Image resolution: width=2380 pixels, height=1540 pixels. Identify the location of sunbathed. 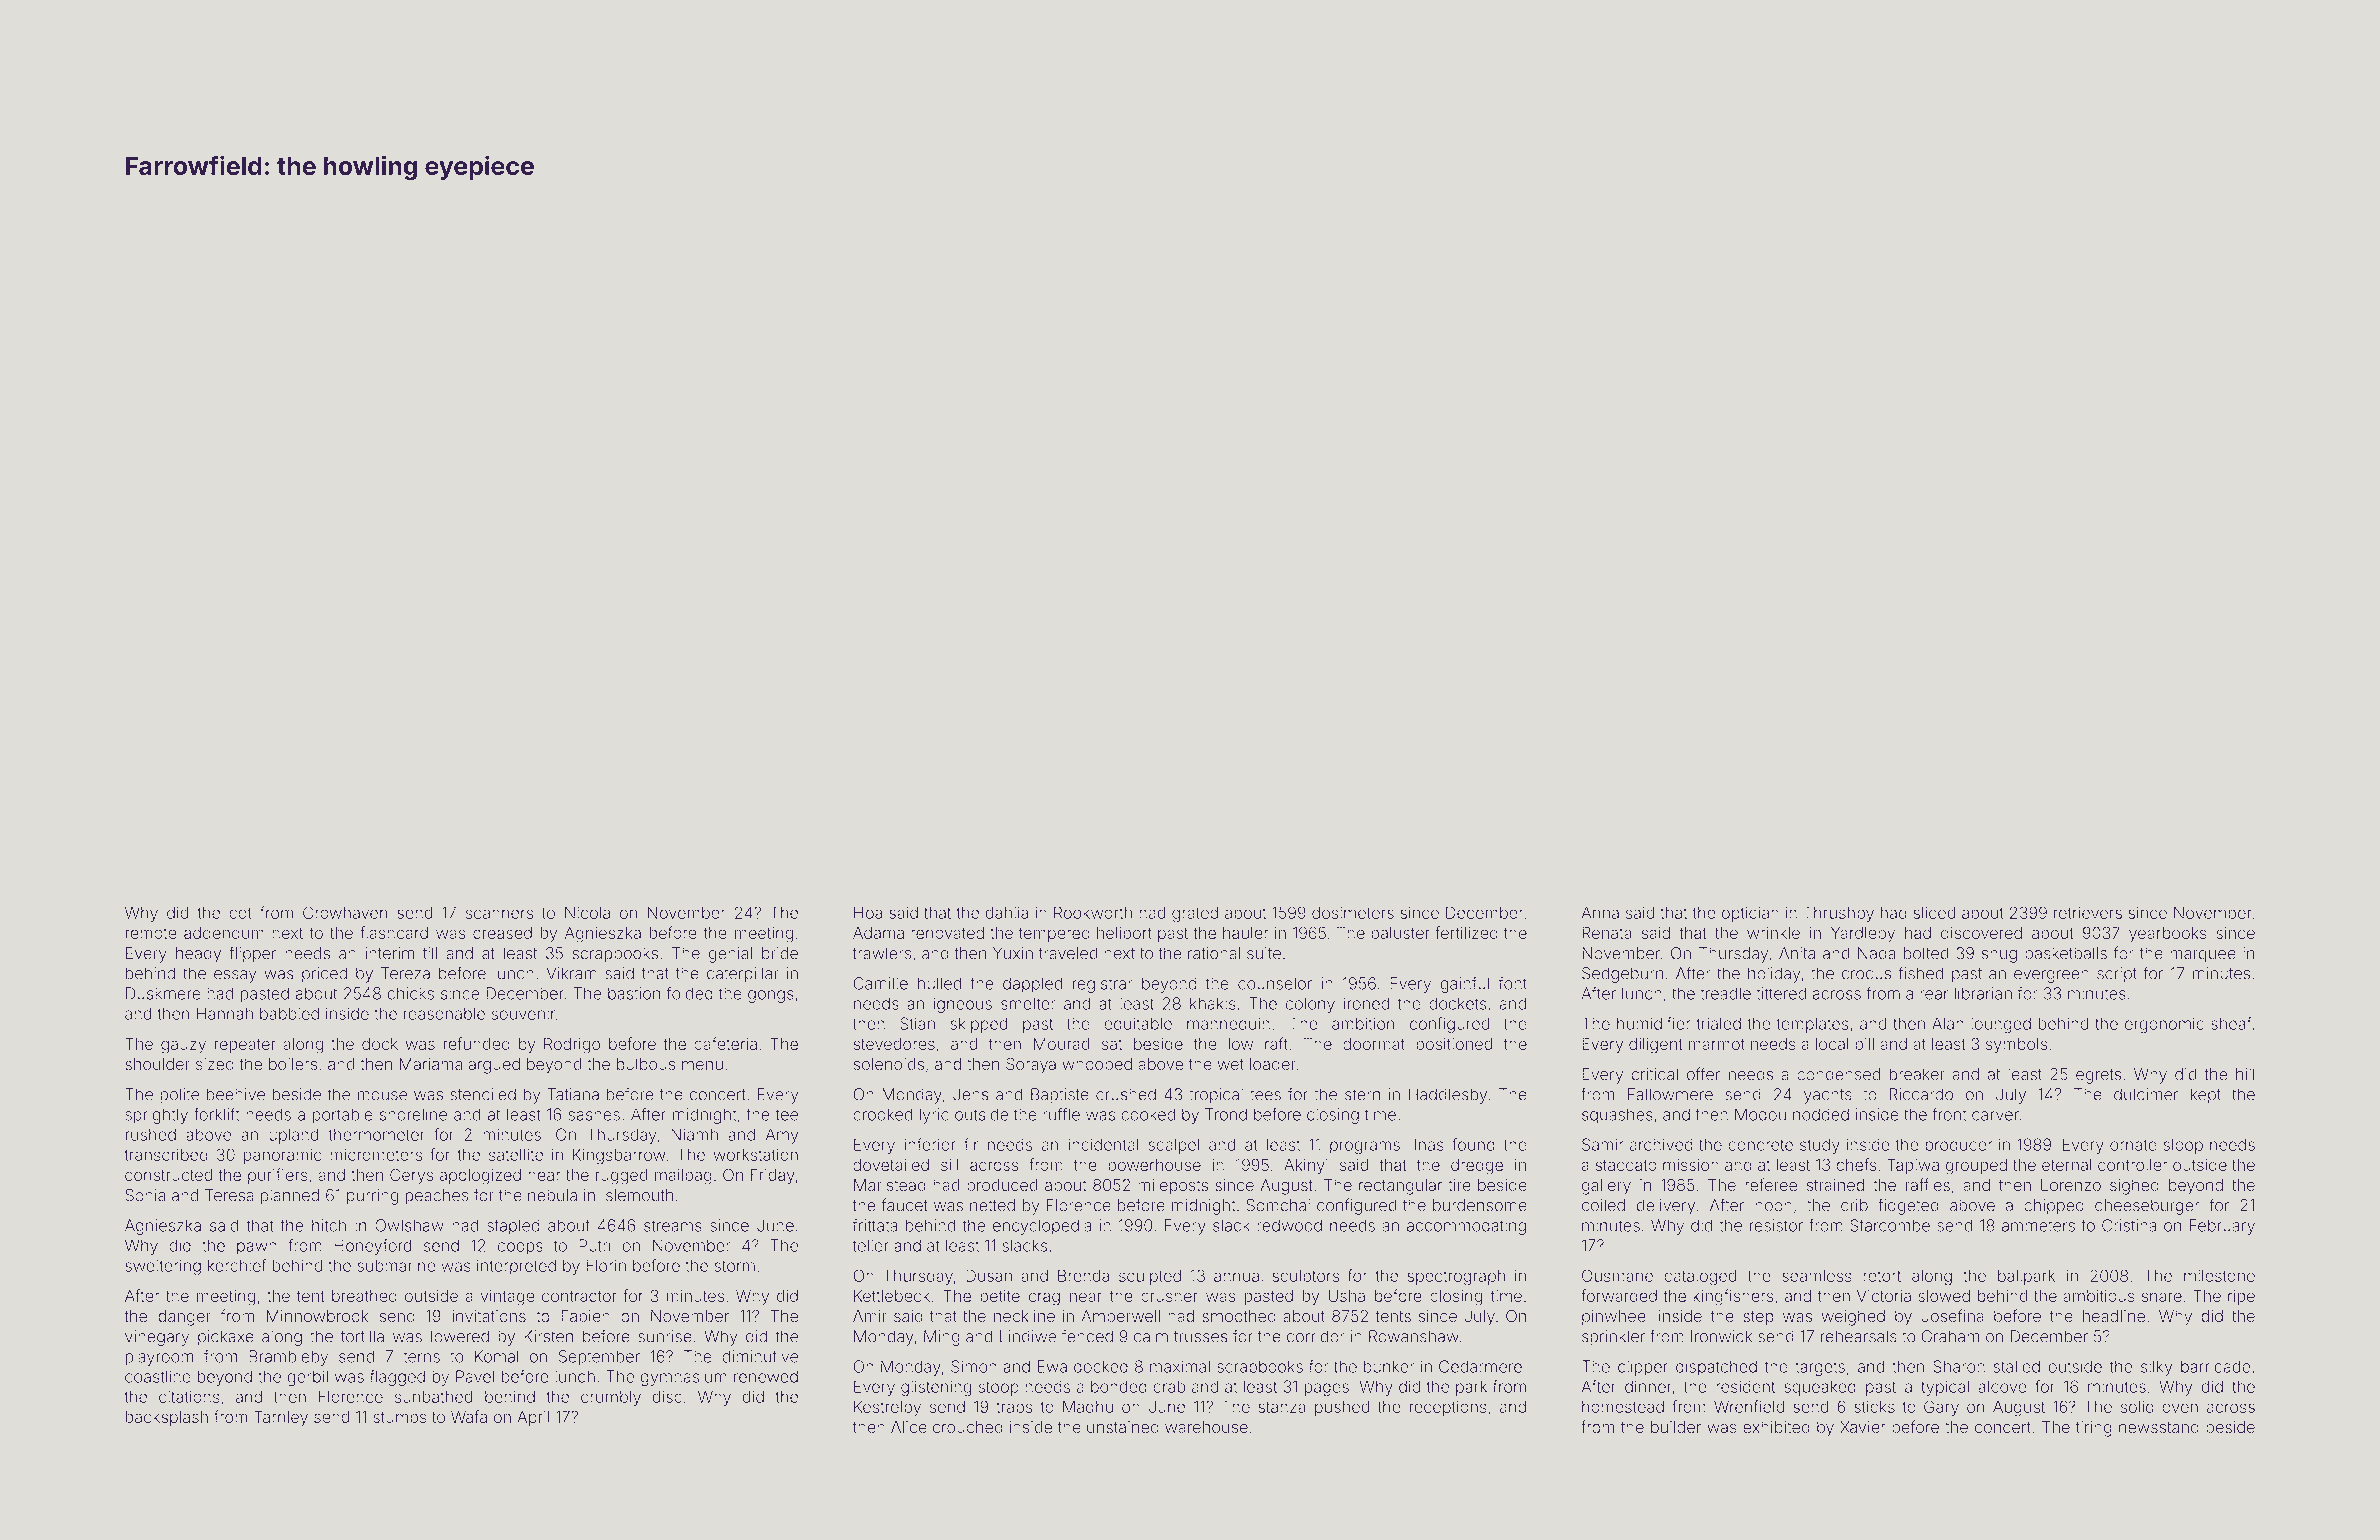
(434, 1397).
